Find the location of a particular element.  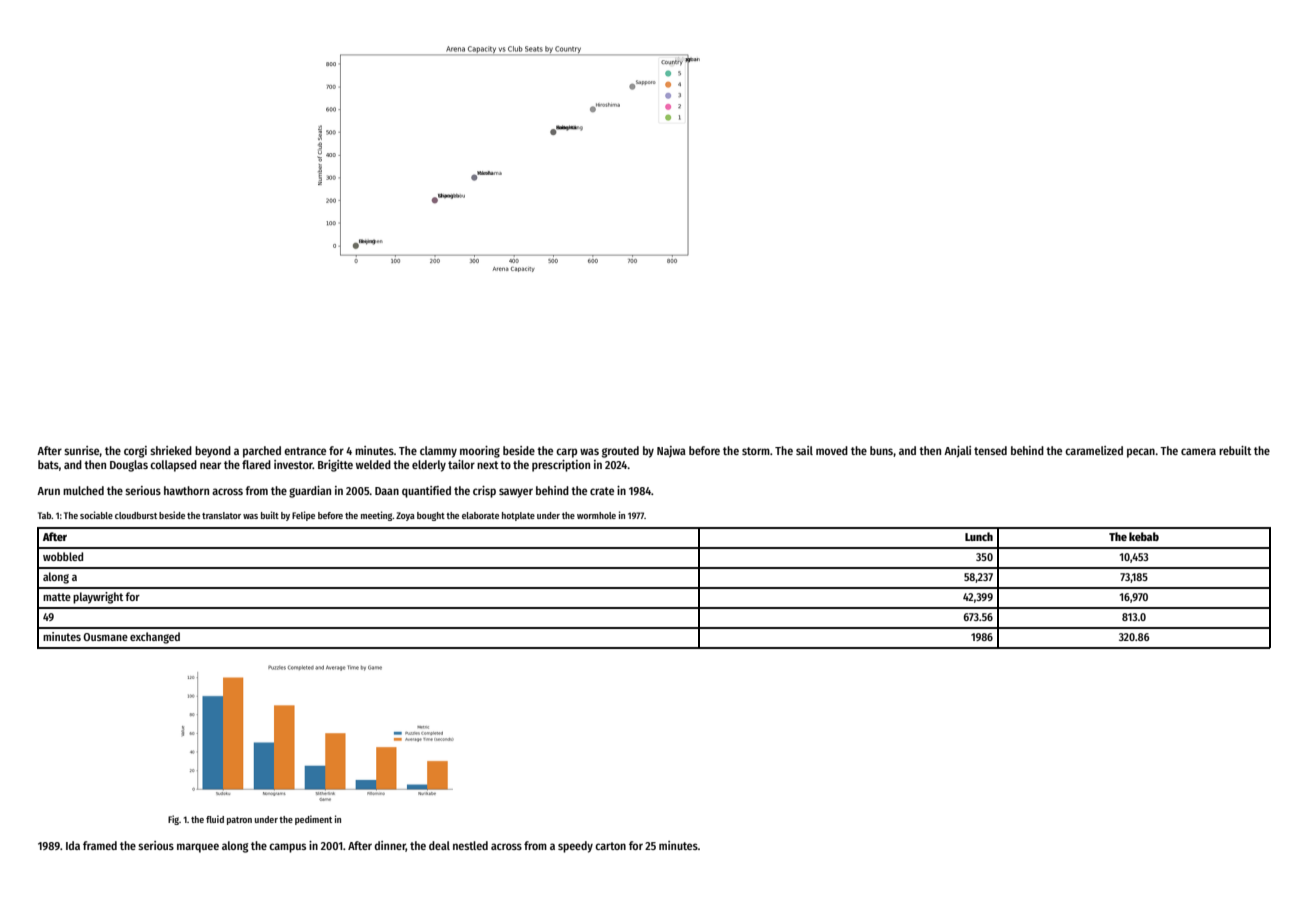

tensed is located at coordinates (990, 450).
